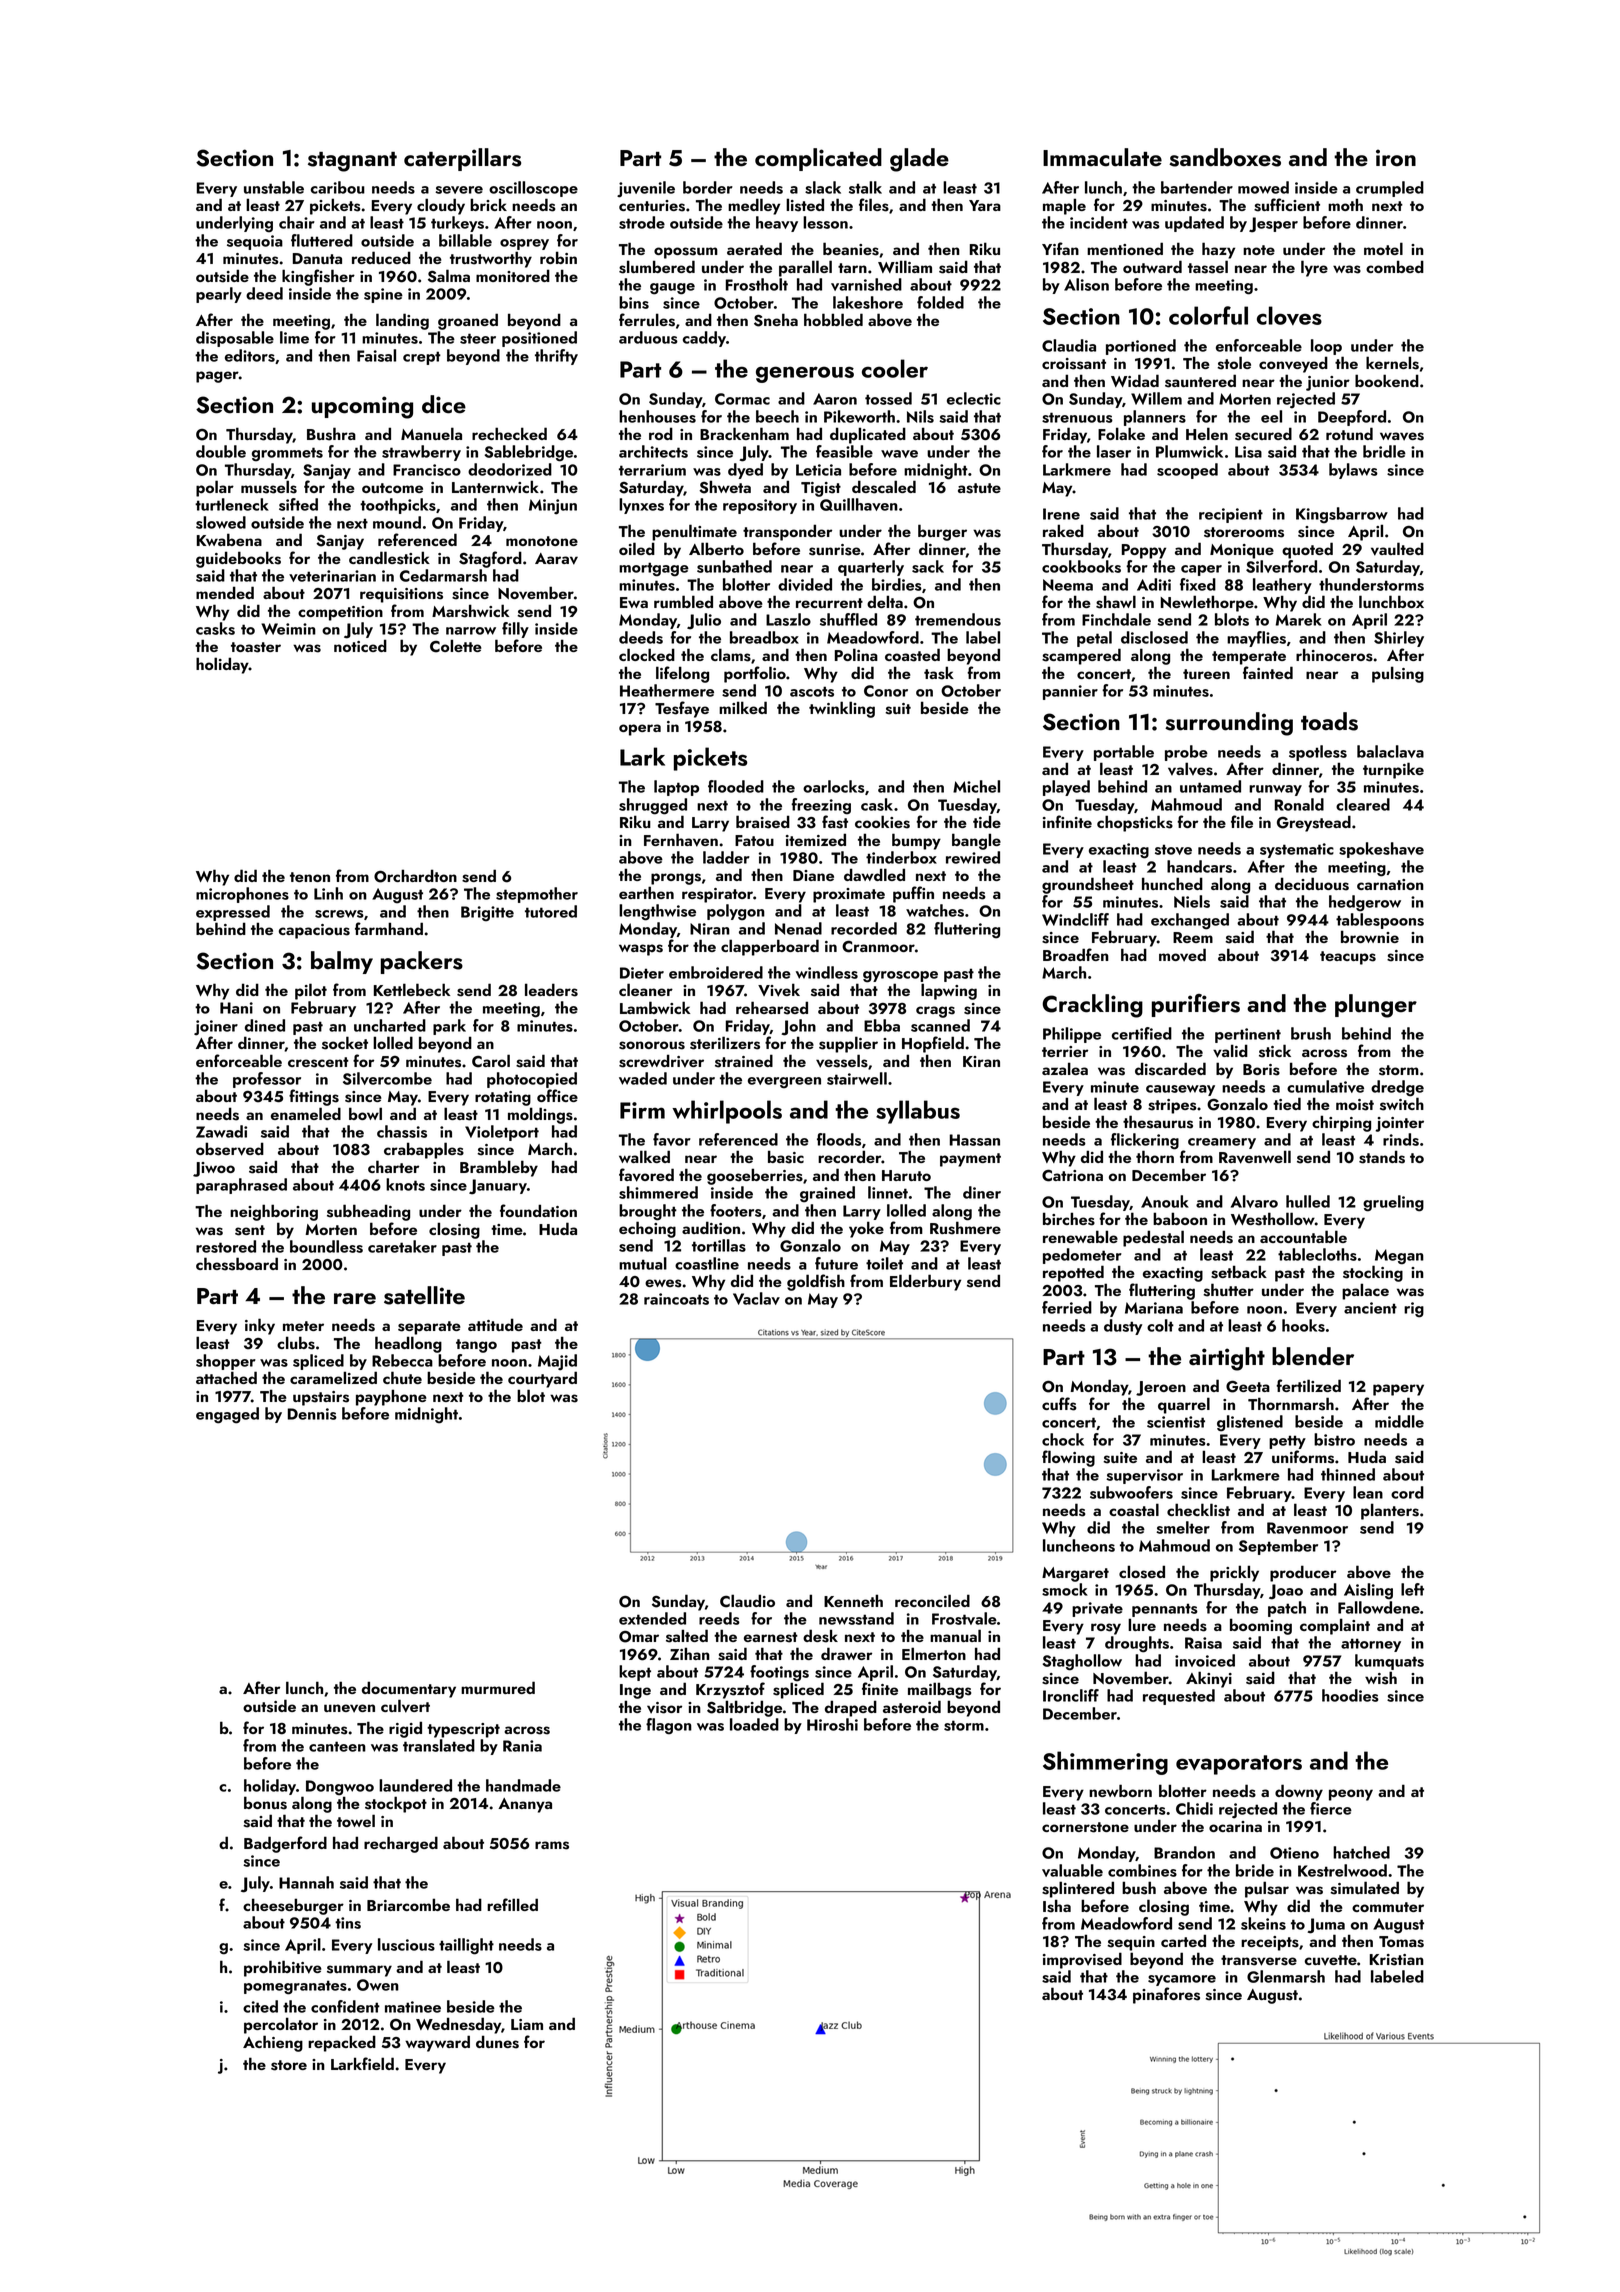  What do you see at coordinates (1342, 515) in the page?
I see `Kingsbarrow` at bounding box center [1342, 515].
